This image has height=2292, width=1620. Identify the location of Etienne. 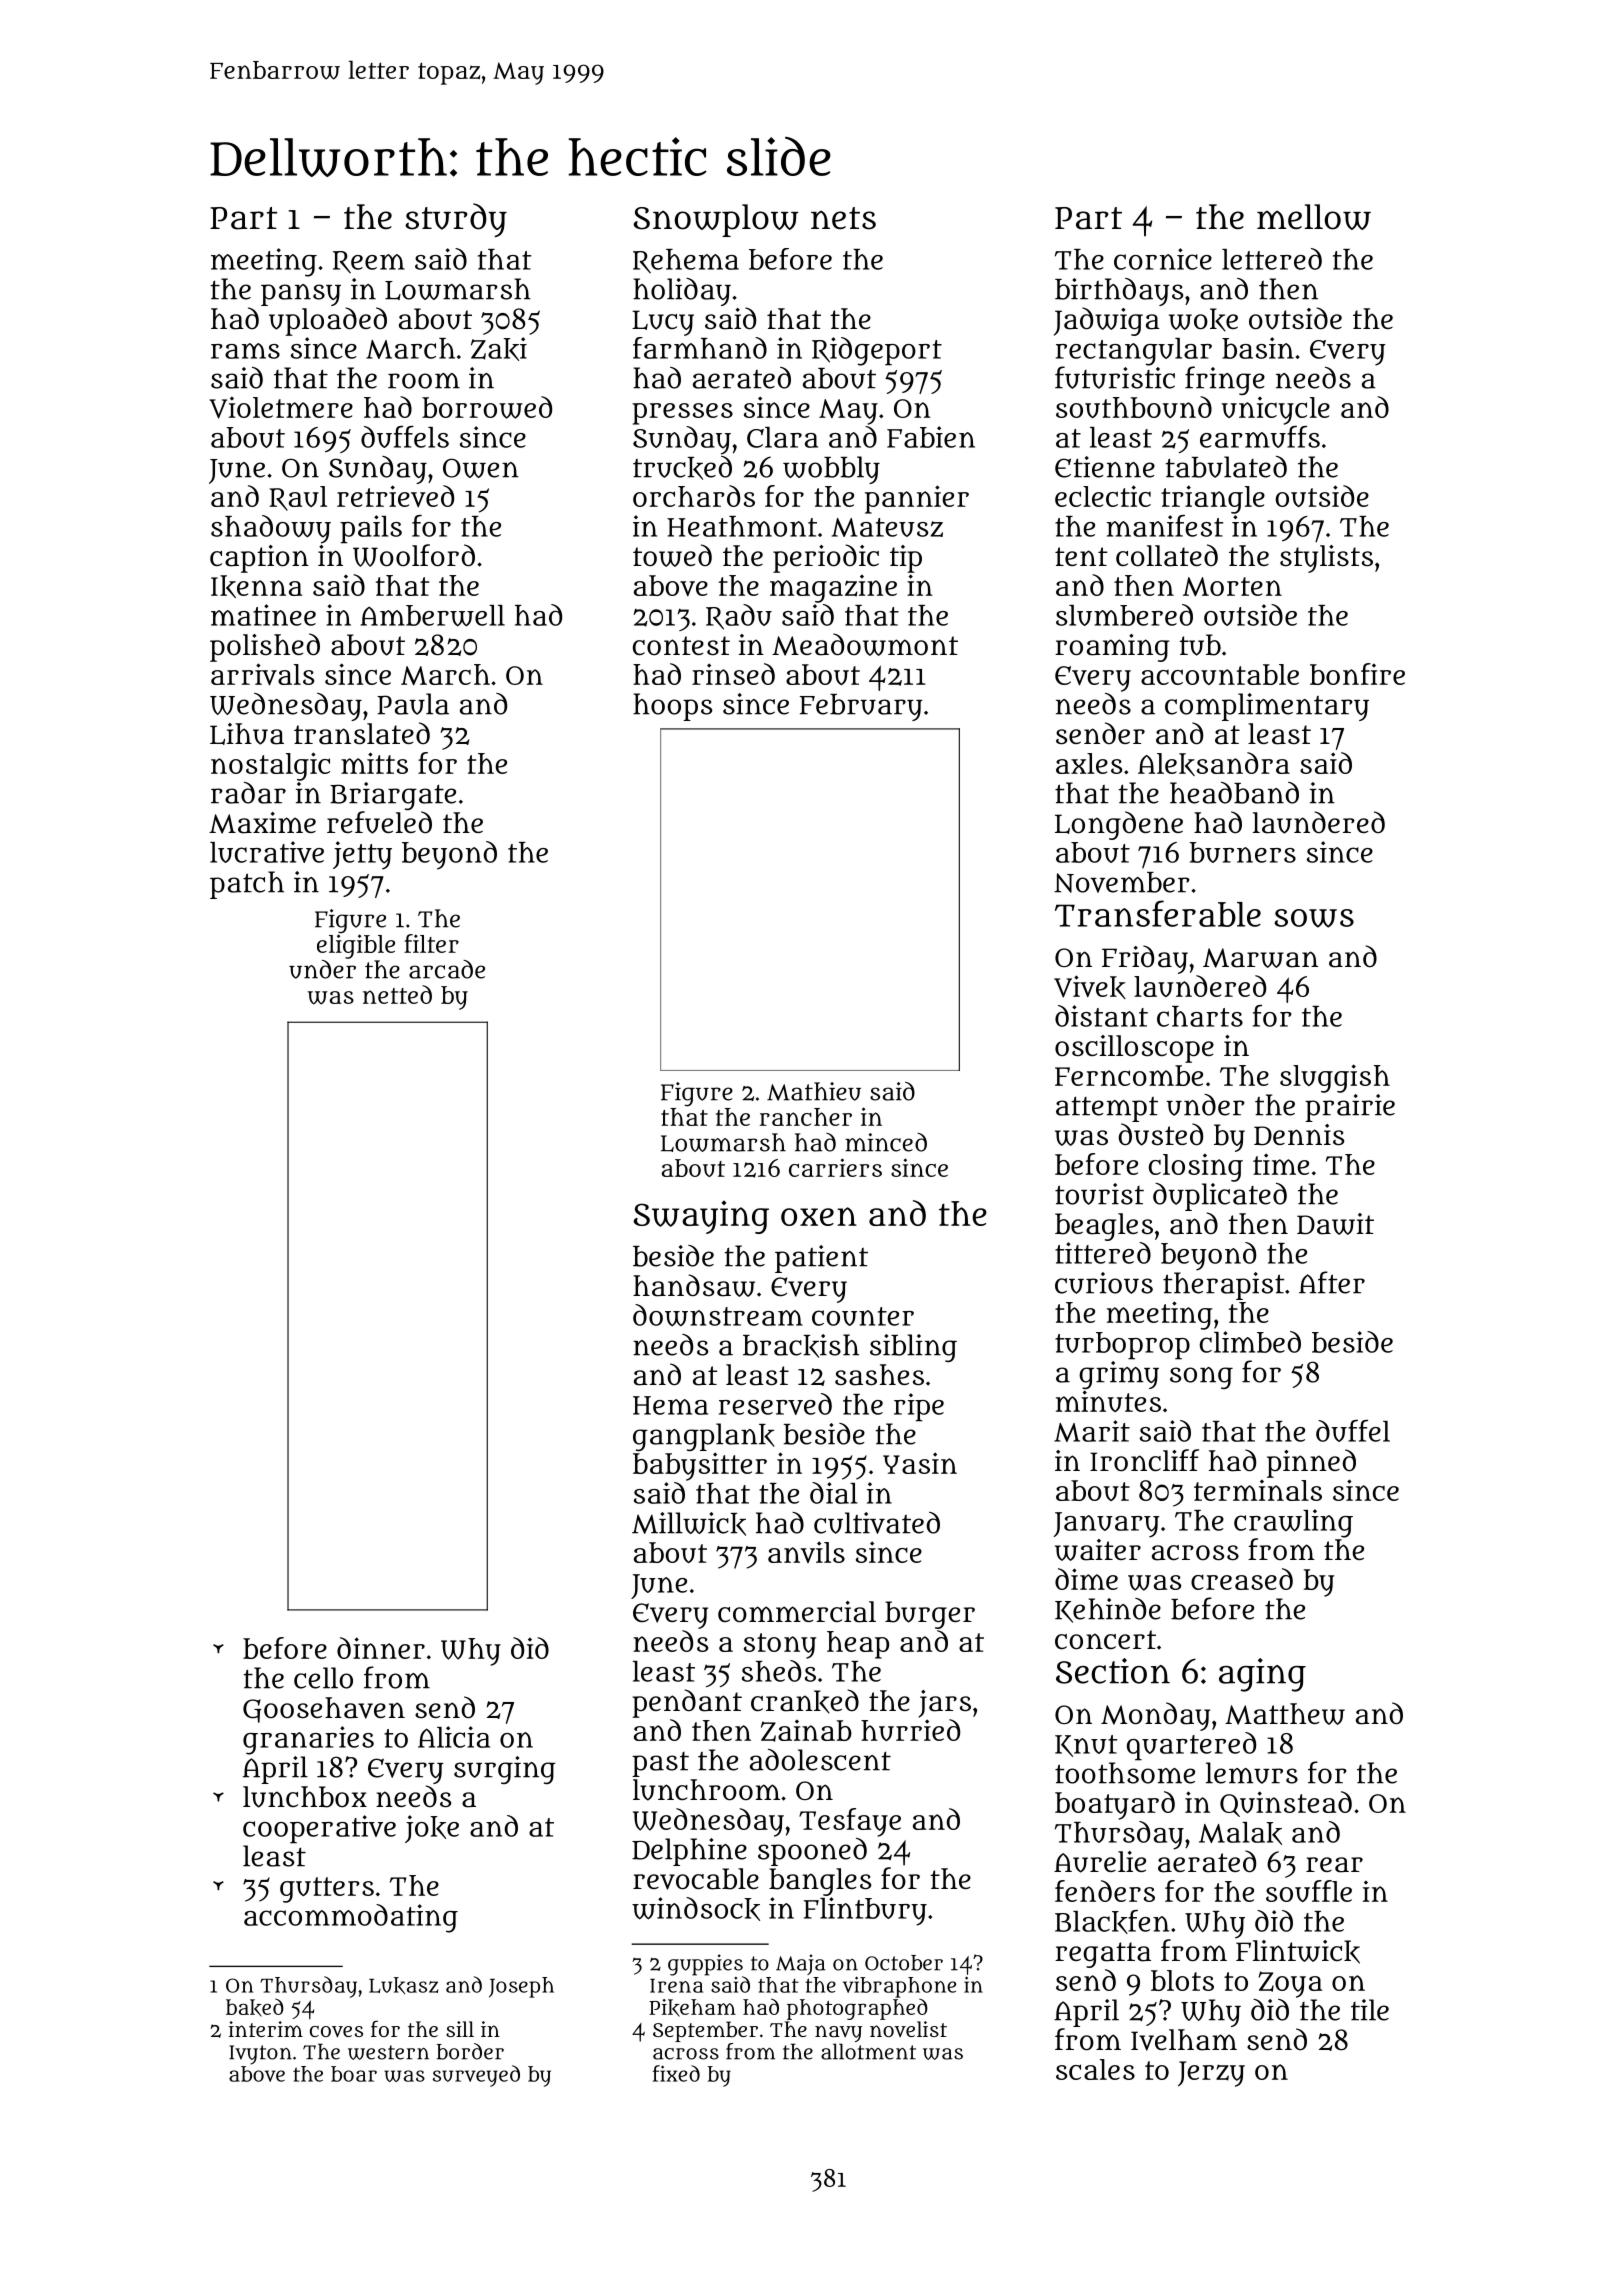
(1105, 467).
